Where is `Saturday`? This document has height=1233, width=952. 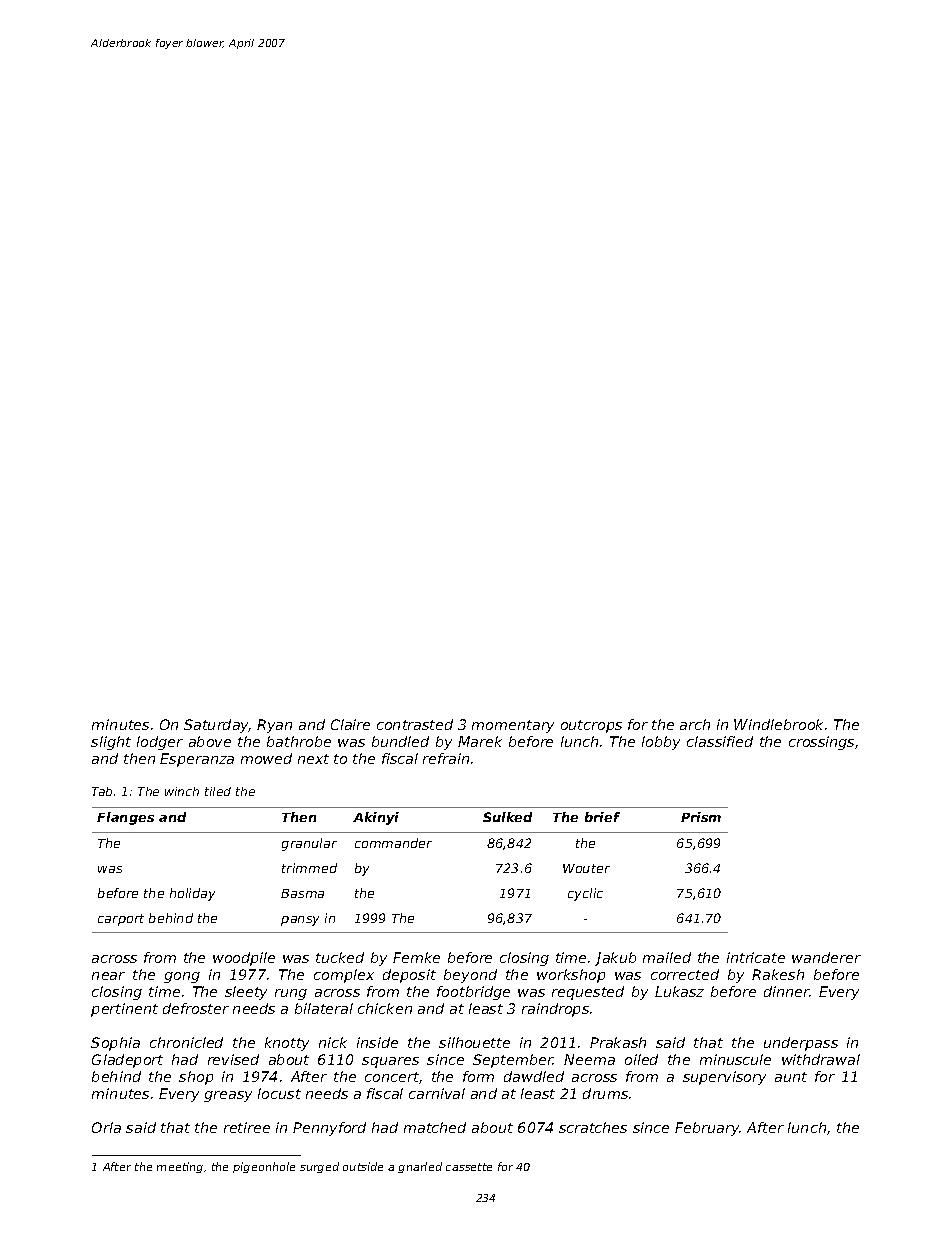
Saturday is located at coordinates (216, 726).
